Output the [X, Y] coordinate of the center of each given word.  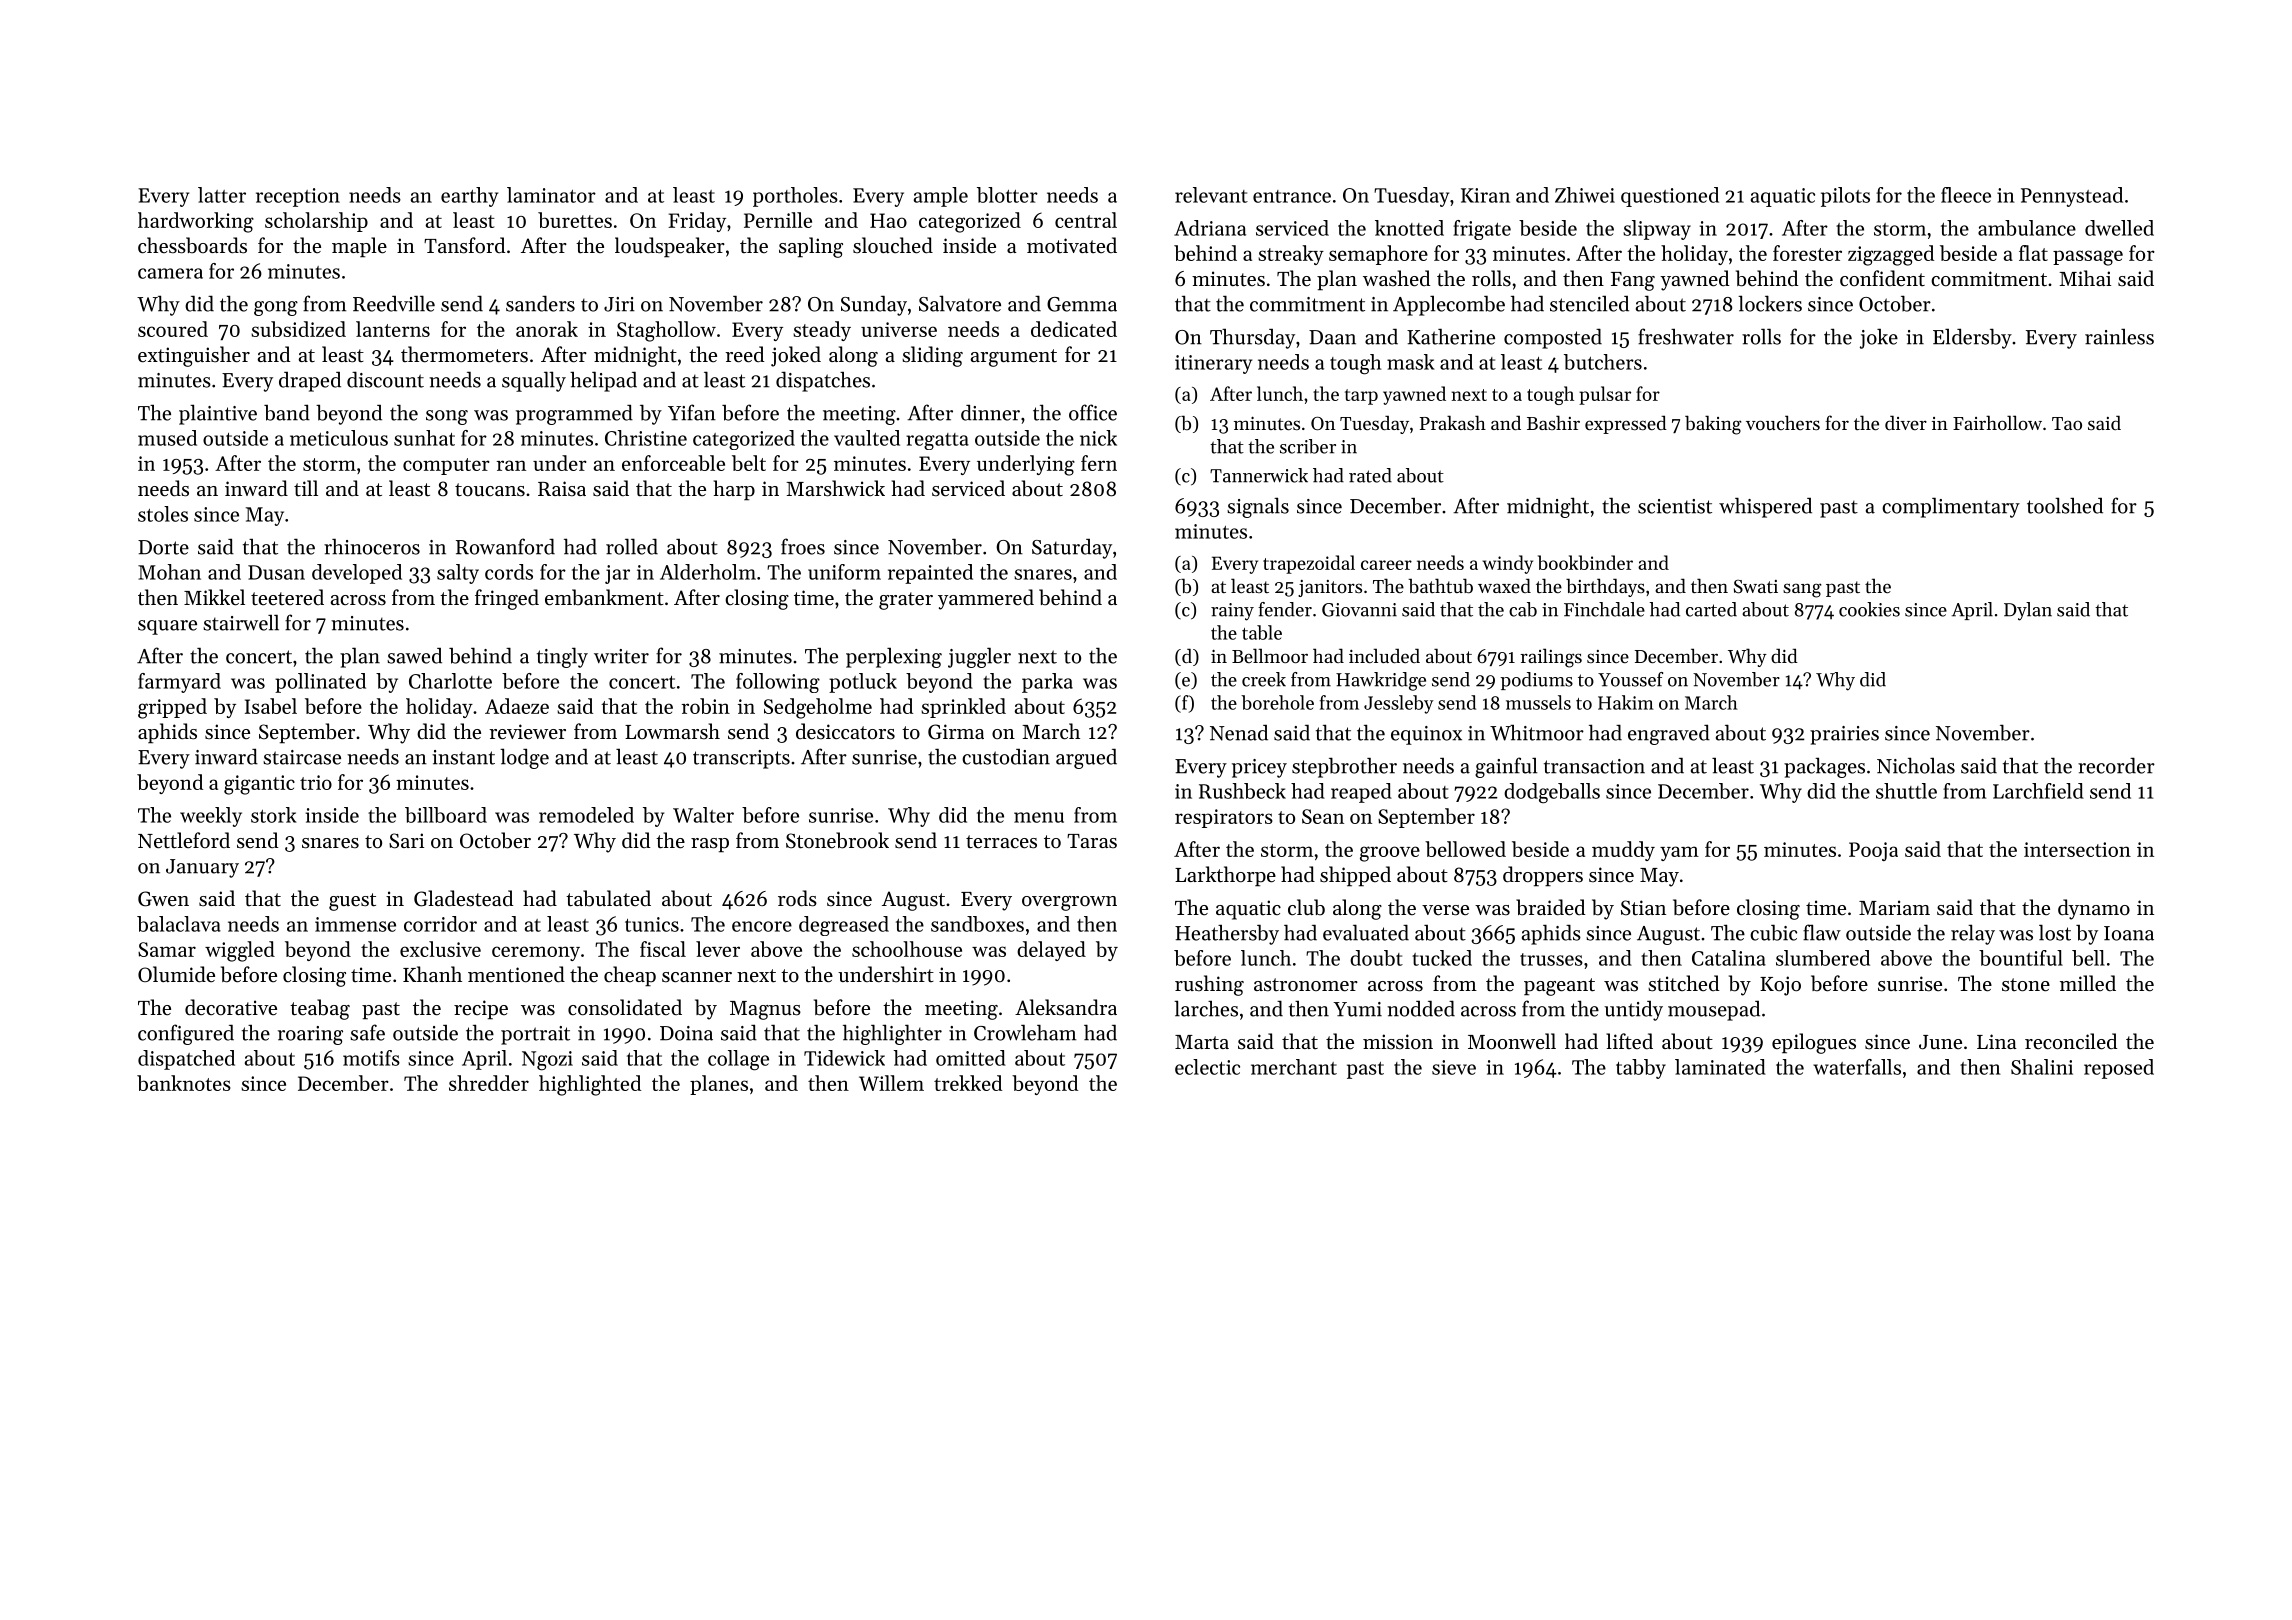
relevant [1211, 195]
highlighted [590, 1085]
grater [906, 601]
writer [621, 656]
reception [298, 197]
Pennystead [2072, 197]
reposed [2119, 1069]
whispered [1765, 507]
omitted [971, 1058]
